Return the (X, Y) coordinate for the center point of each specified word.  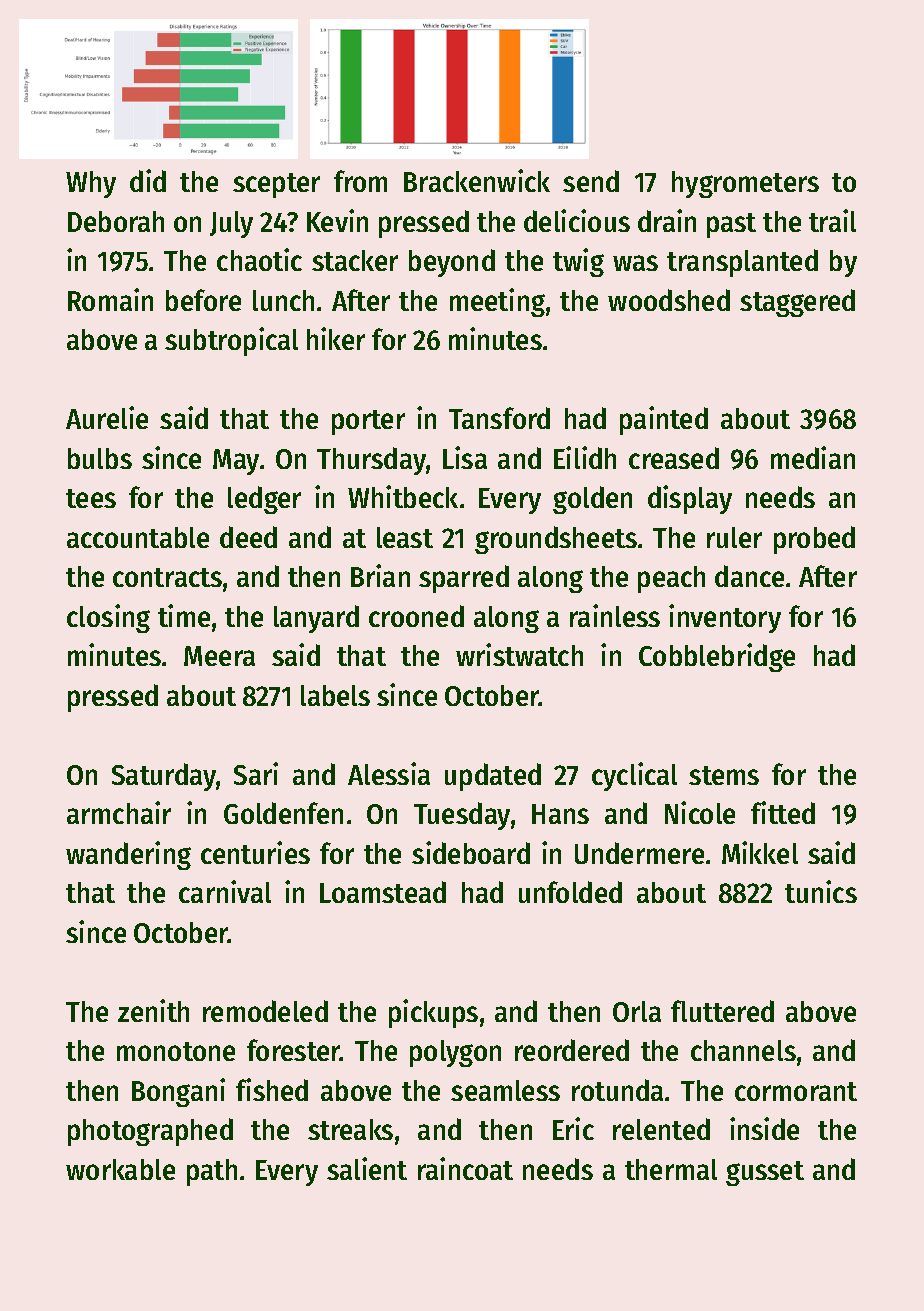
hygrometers (745, 184)
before (203, 300)
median (813, 457)
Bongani (178, 1092)
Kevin (337, 220)
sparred (464, 579)
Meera (219, 656)
